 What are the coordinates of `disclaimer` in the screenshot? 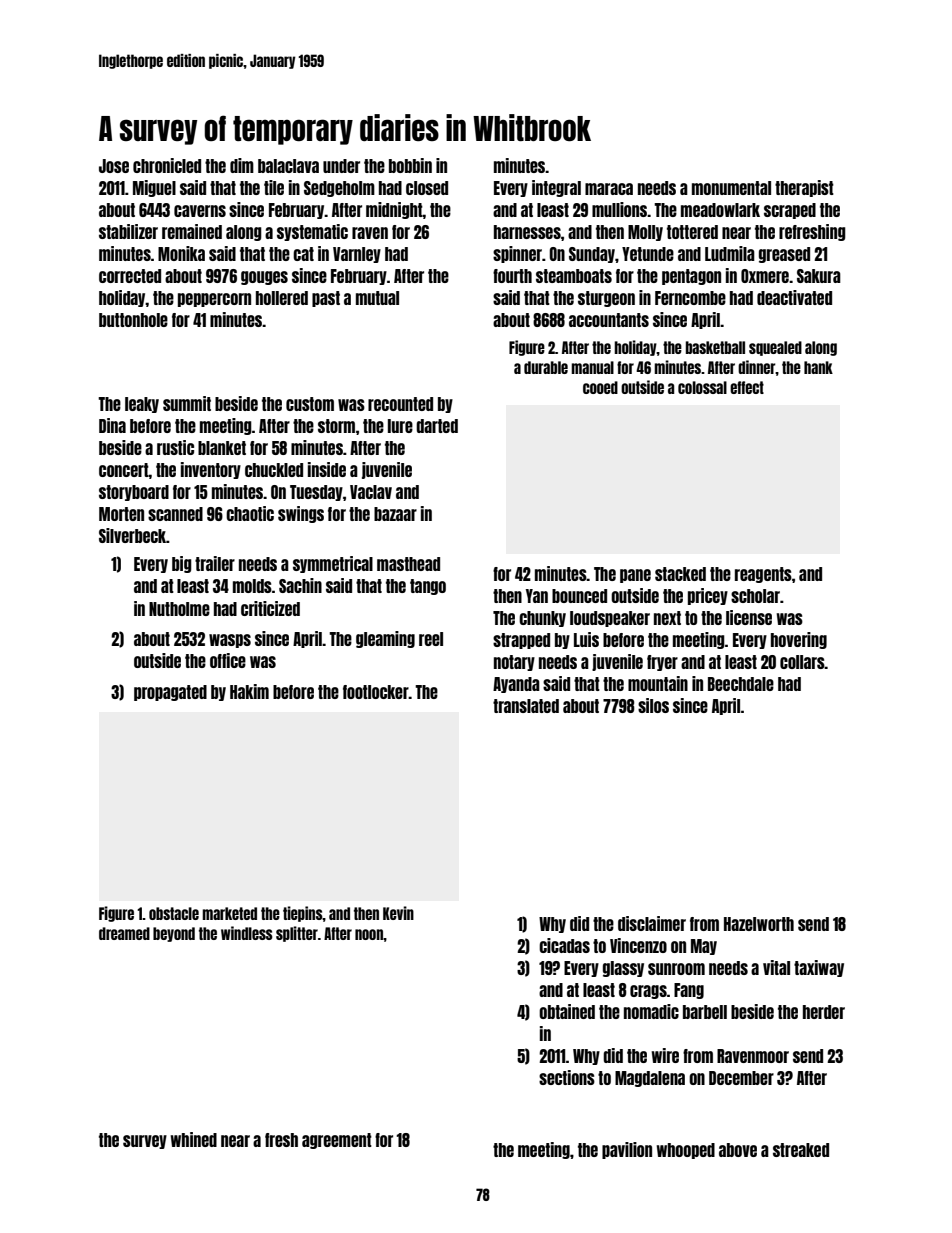 It's located at (652, 923).
